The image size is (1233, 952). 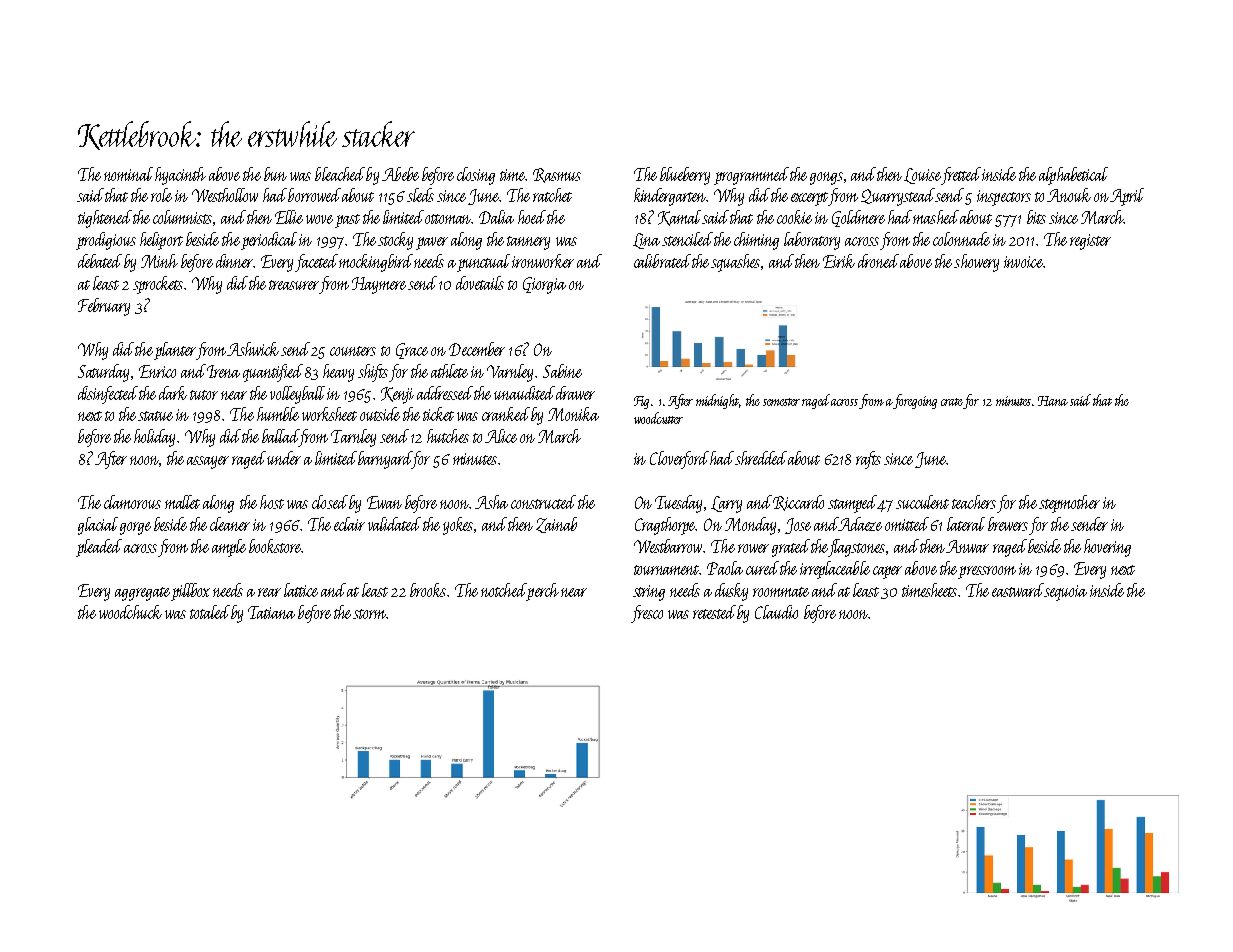 I want to click on register, so click(x=1090, y=242).
